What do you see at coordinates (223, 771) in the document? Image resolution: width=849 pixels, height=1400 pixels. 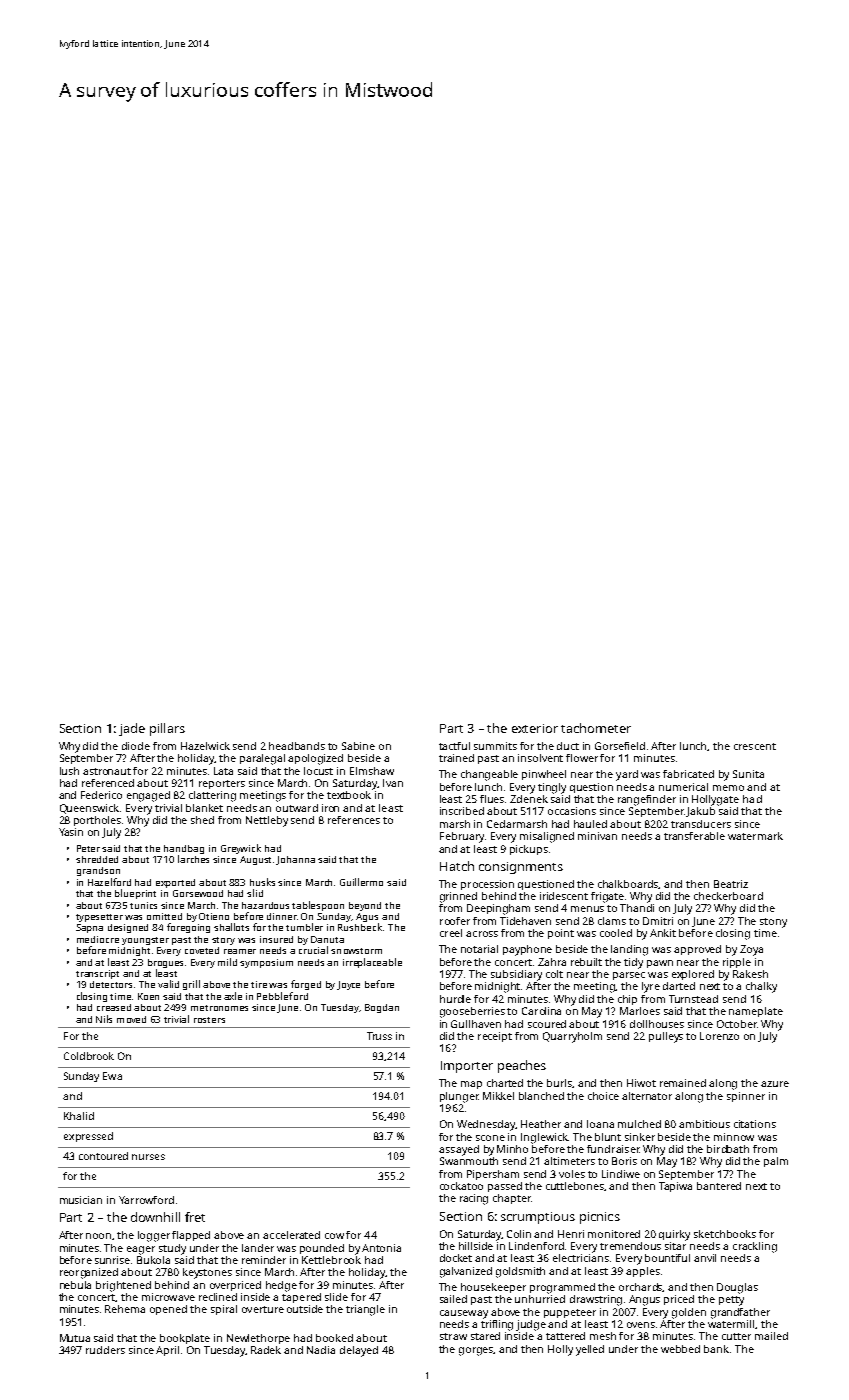 I see `Lata` at bounding box center [223, 771].
